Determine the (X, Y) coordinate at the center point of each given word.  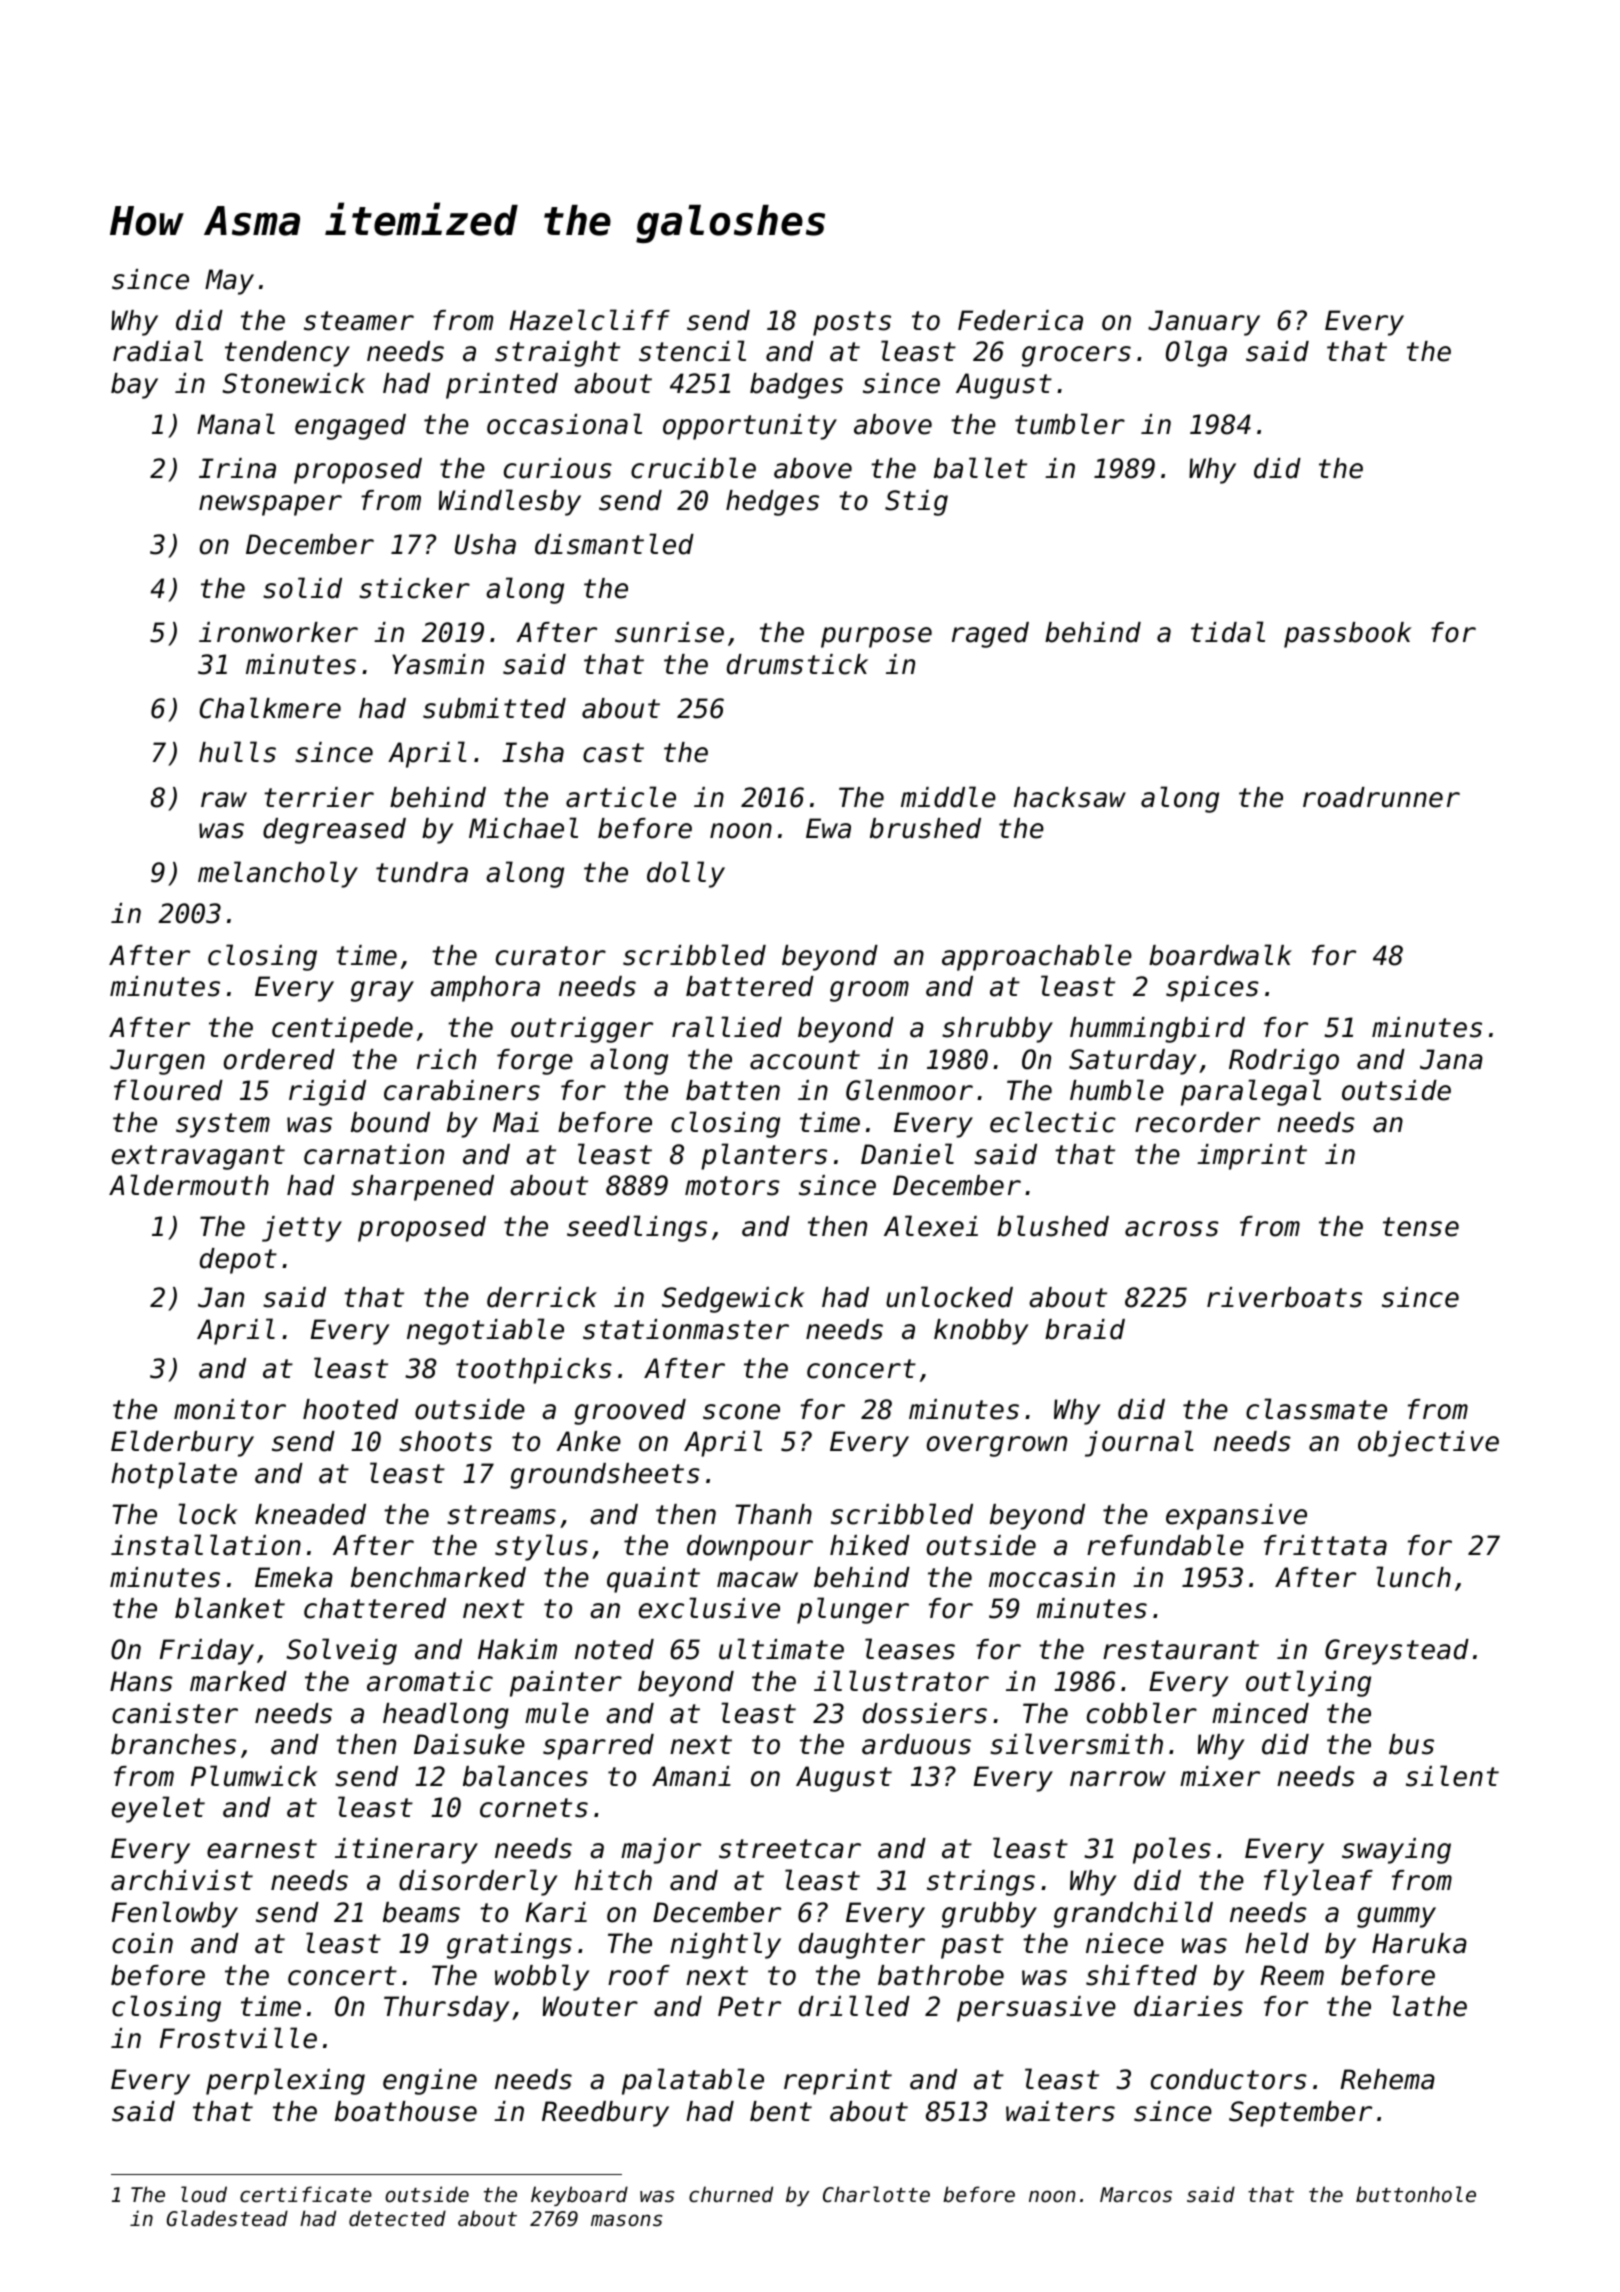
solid (302, 588)
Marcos (1136, 2195)
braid (1085, 1329)
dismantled (614, 544)
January (1204, 323)
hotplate (174, 1475)
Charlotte (876, 2194)
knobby (981, 1332)
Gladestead (227, 2218)
